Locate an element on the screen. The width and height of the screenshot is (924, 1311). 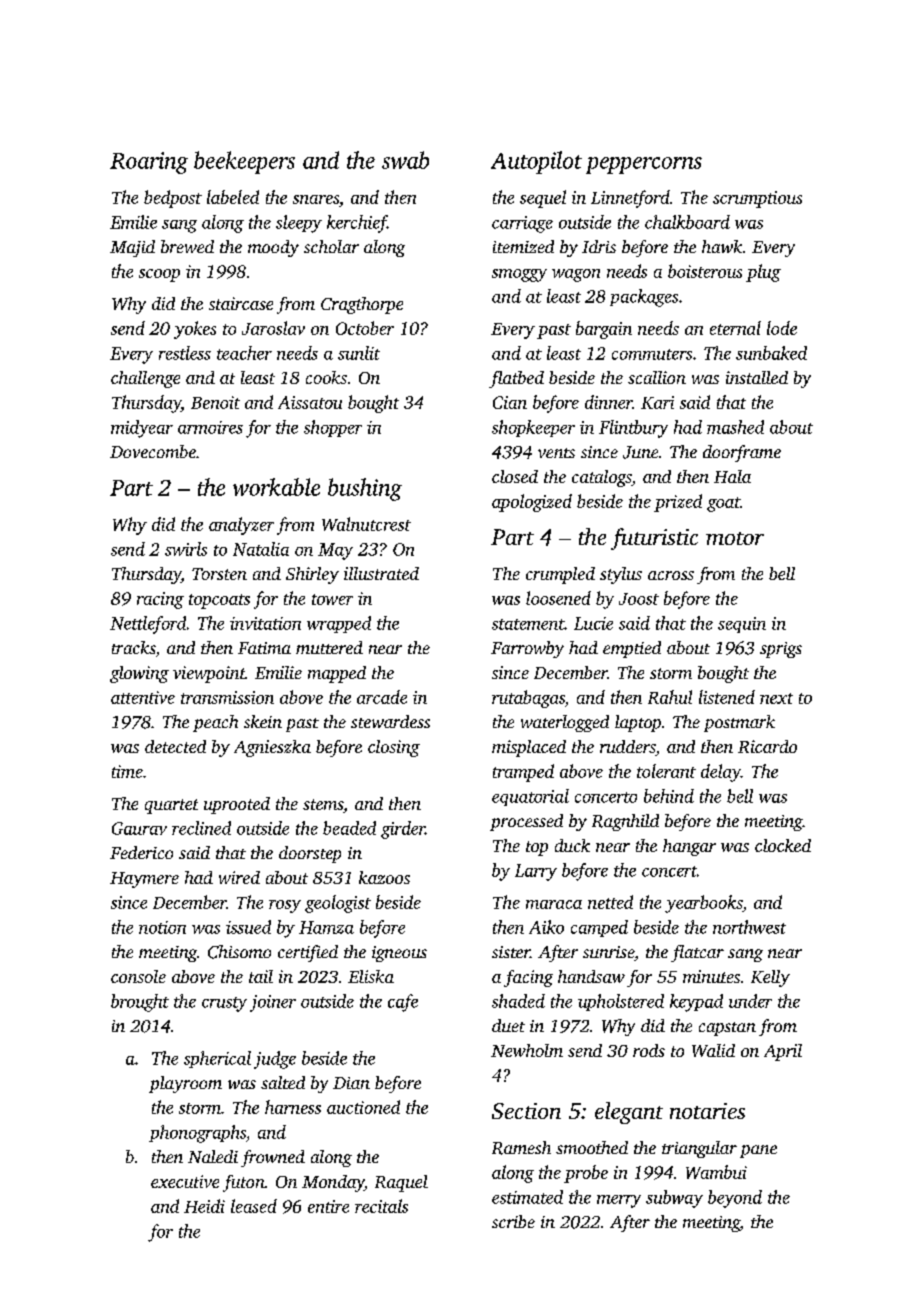
executive is located at coordinates (185, 1181).
